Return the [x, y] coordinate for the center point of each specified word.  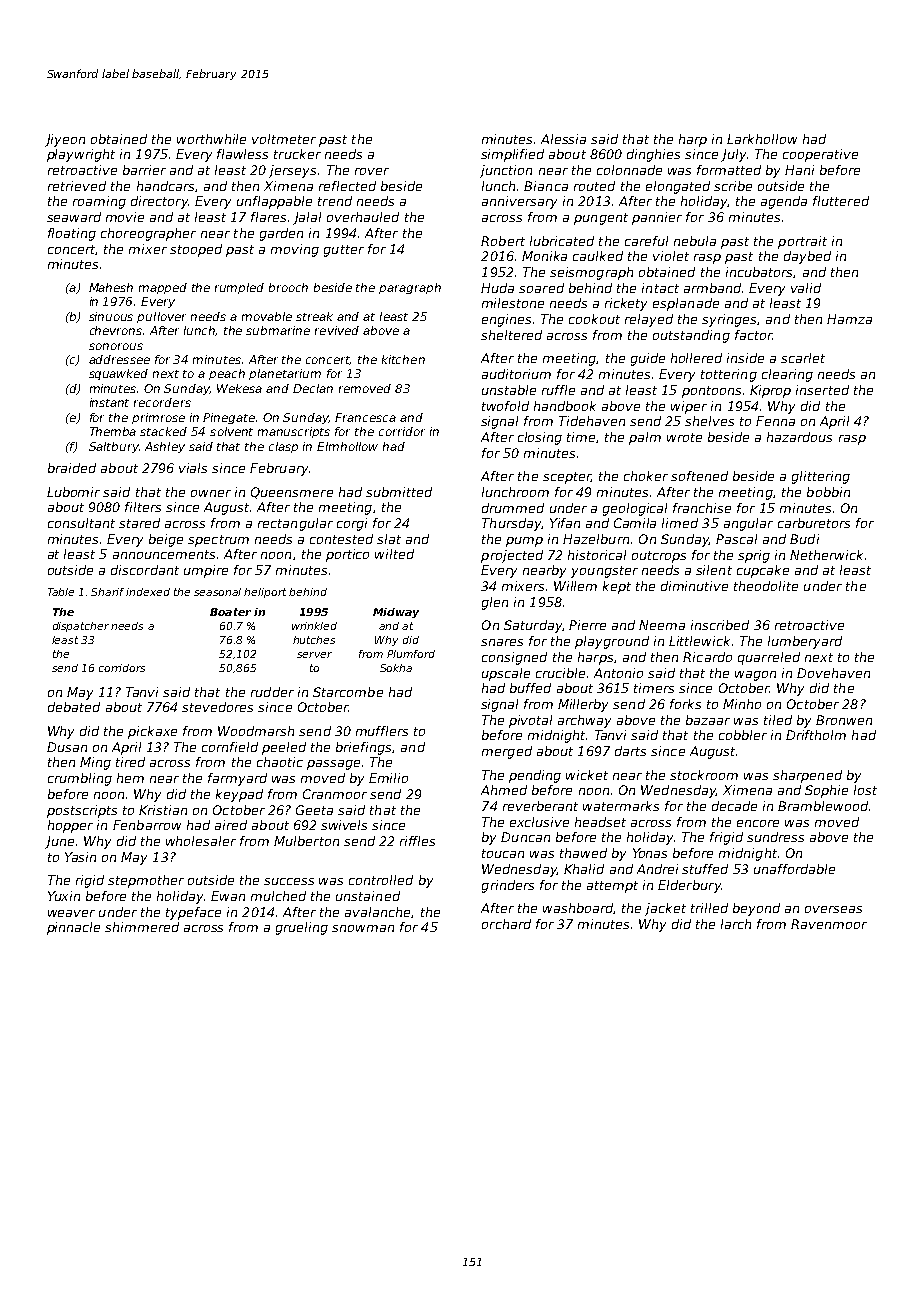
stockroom [704, 775]
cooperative [820, 155]
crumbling [80, 779]
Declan [313, 388]
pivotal [530, 721]
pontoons [711, 392]
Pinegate [229, 418]
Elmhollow [347, 446]
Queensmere [292, 493]
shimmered [142, 927]
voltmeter [284, 139]
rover [372, 171]
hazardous [799, 437]
